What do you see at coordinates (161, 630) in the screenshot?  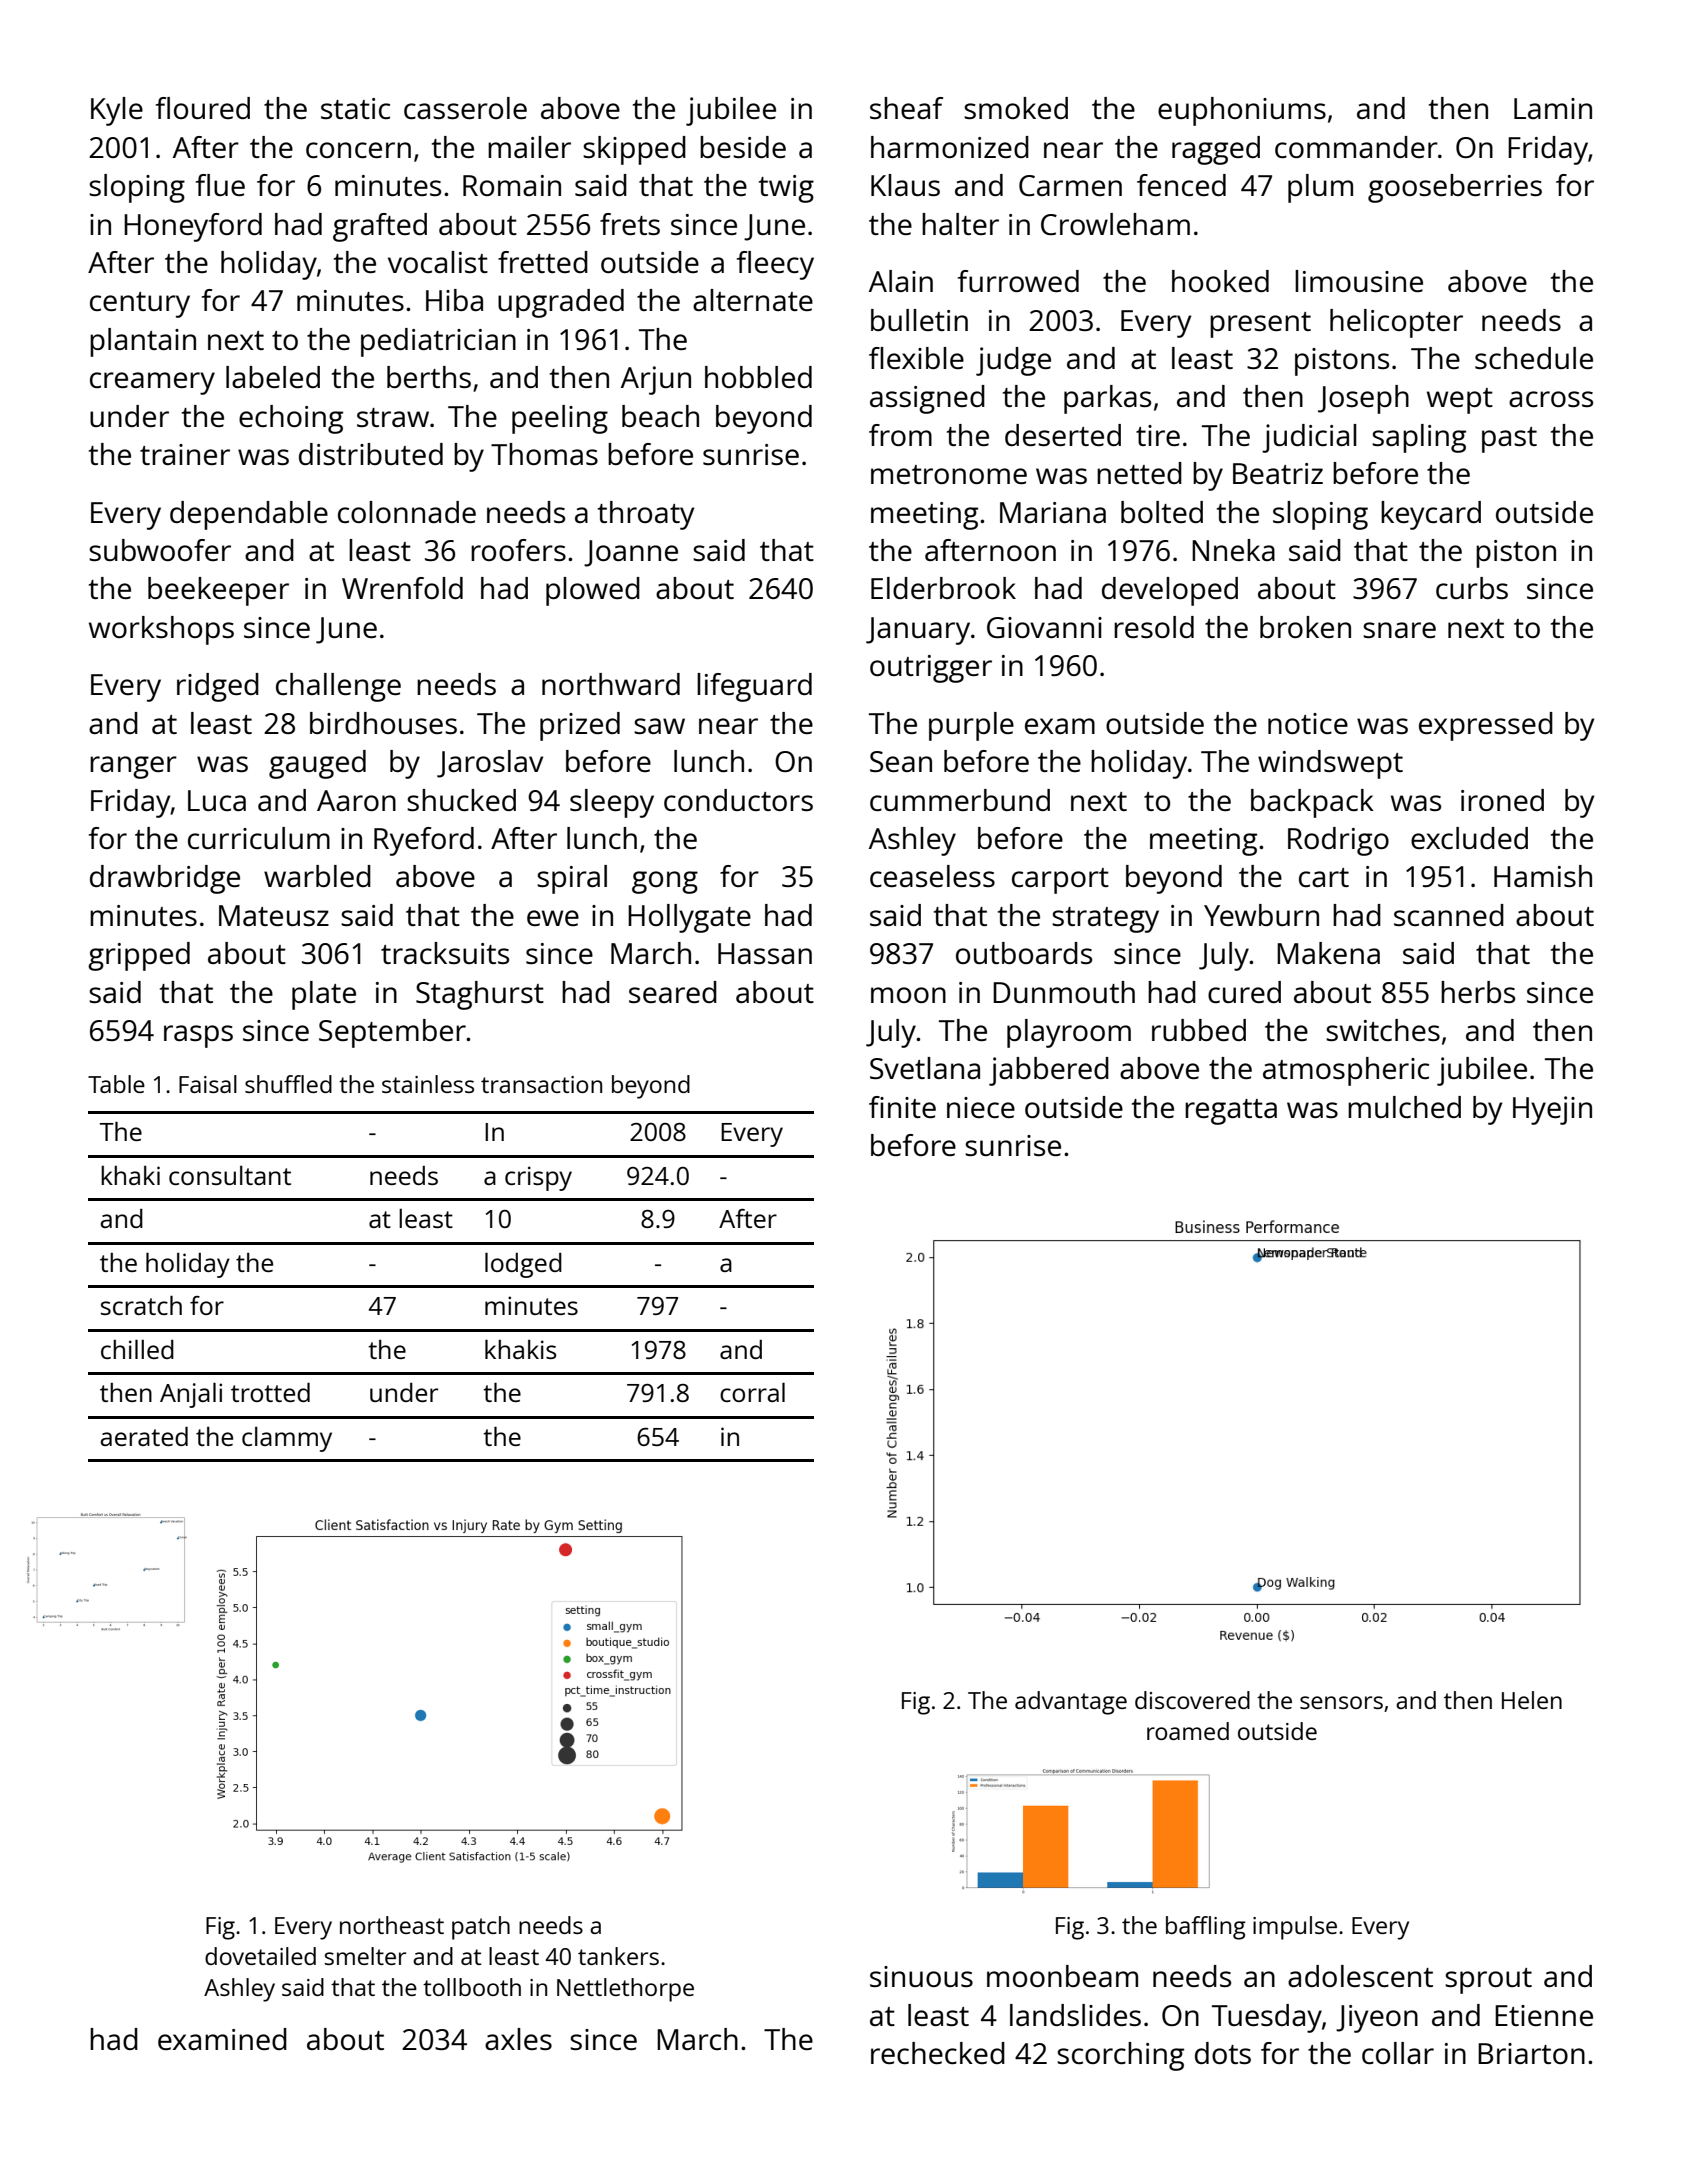 I see `workshops` at bounding box center [161, 630].
